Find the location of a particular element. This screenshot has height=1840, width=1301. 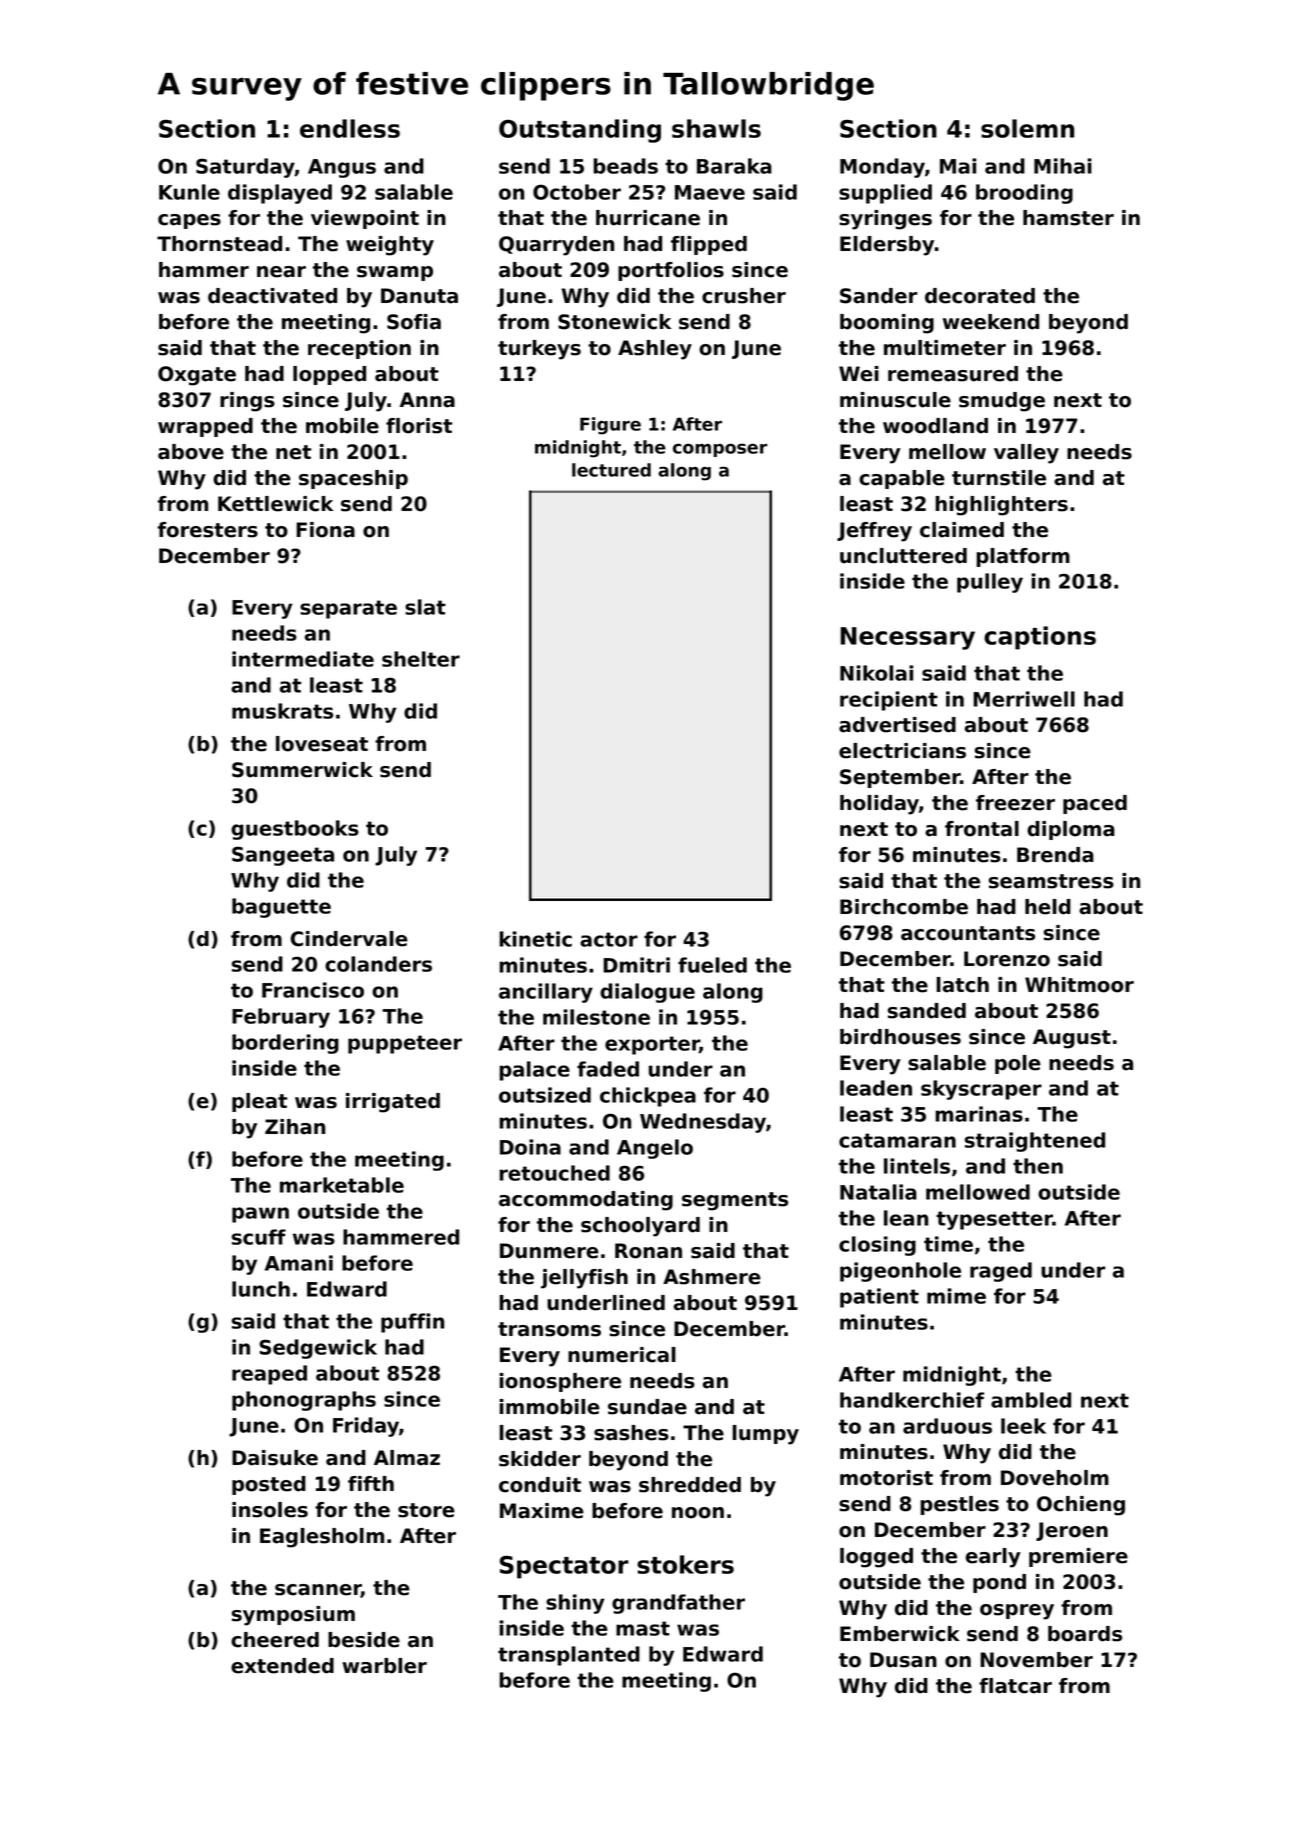

then is located at coordinates (1038, 1166).
